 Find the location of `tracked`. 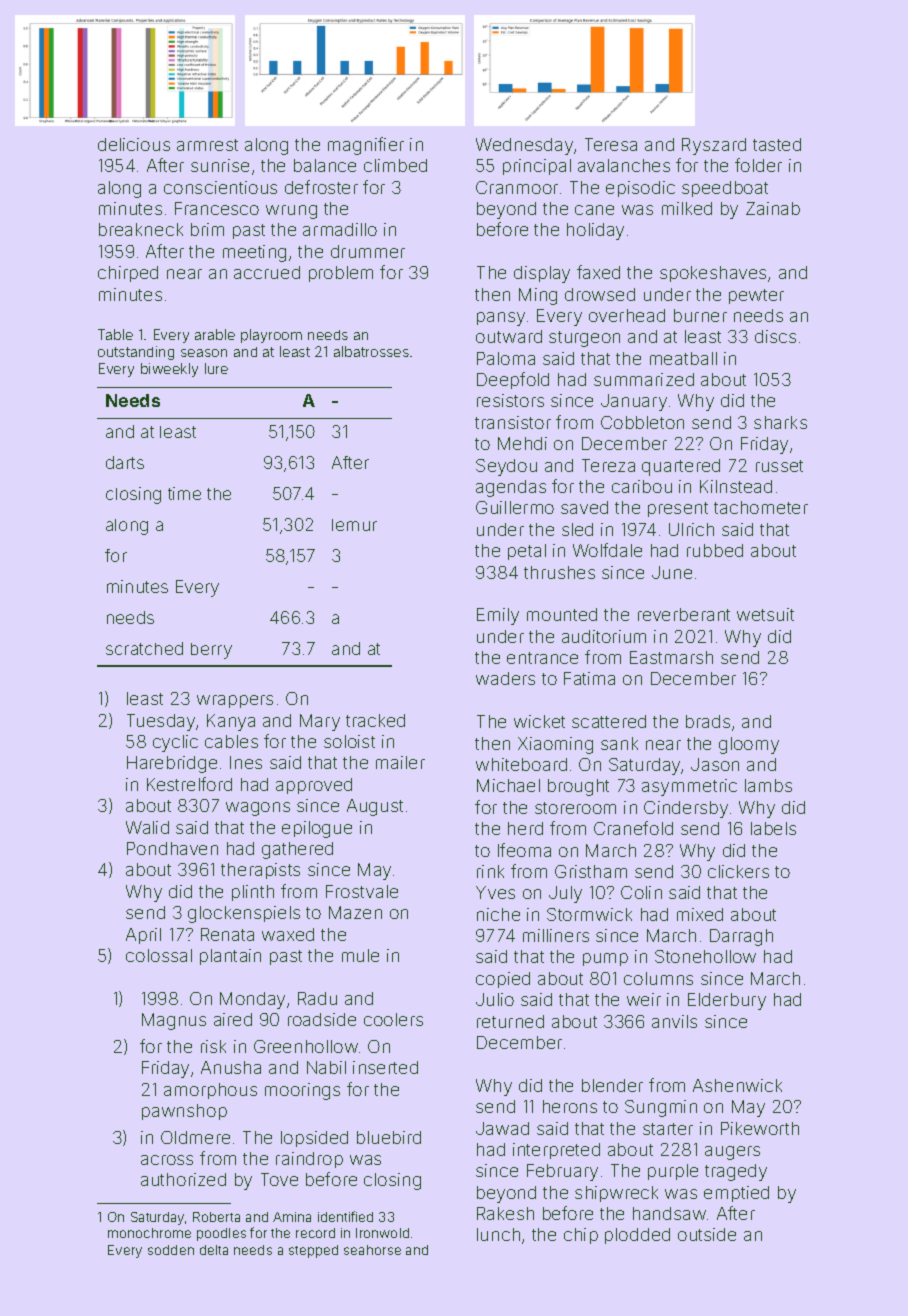

tracked is located at coordinates (375, 720).
